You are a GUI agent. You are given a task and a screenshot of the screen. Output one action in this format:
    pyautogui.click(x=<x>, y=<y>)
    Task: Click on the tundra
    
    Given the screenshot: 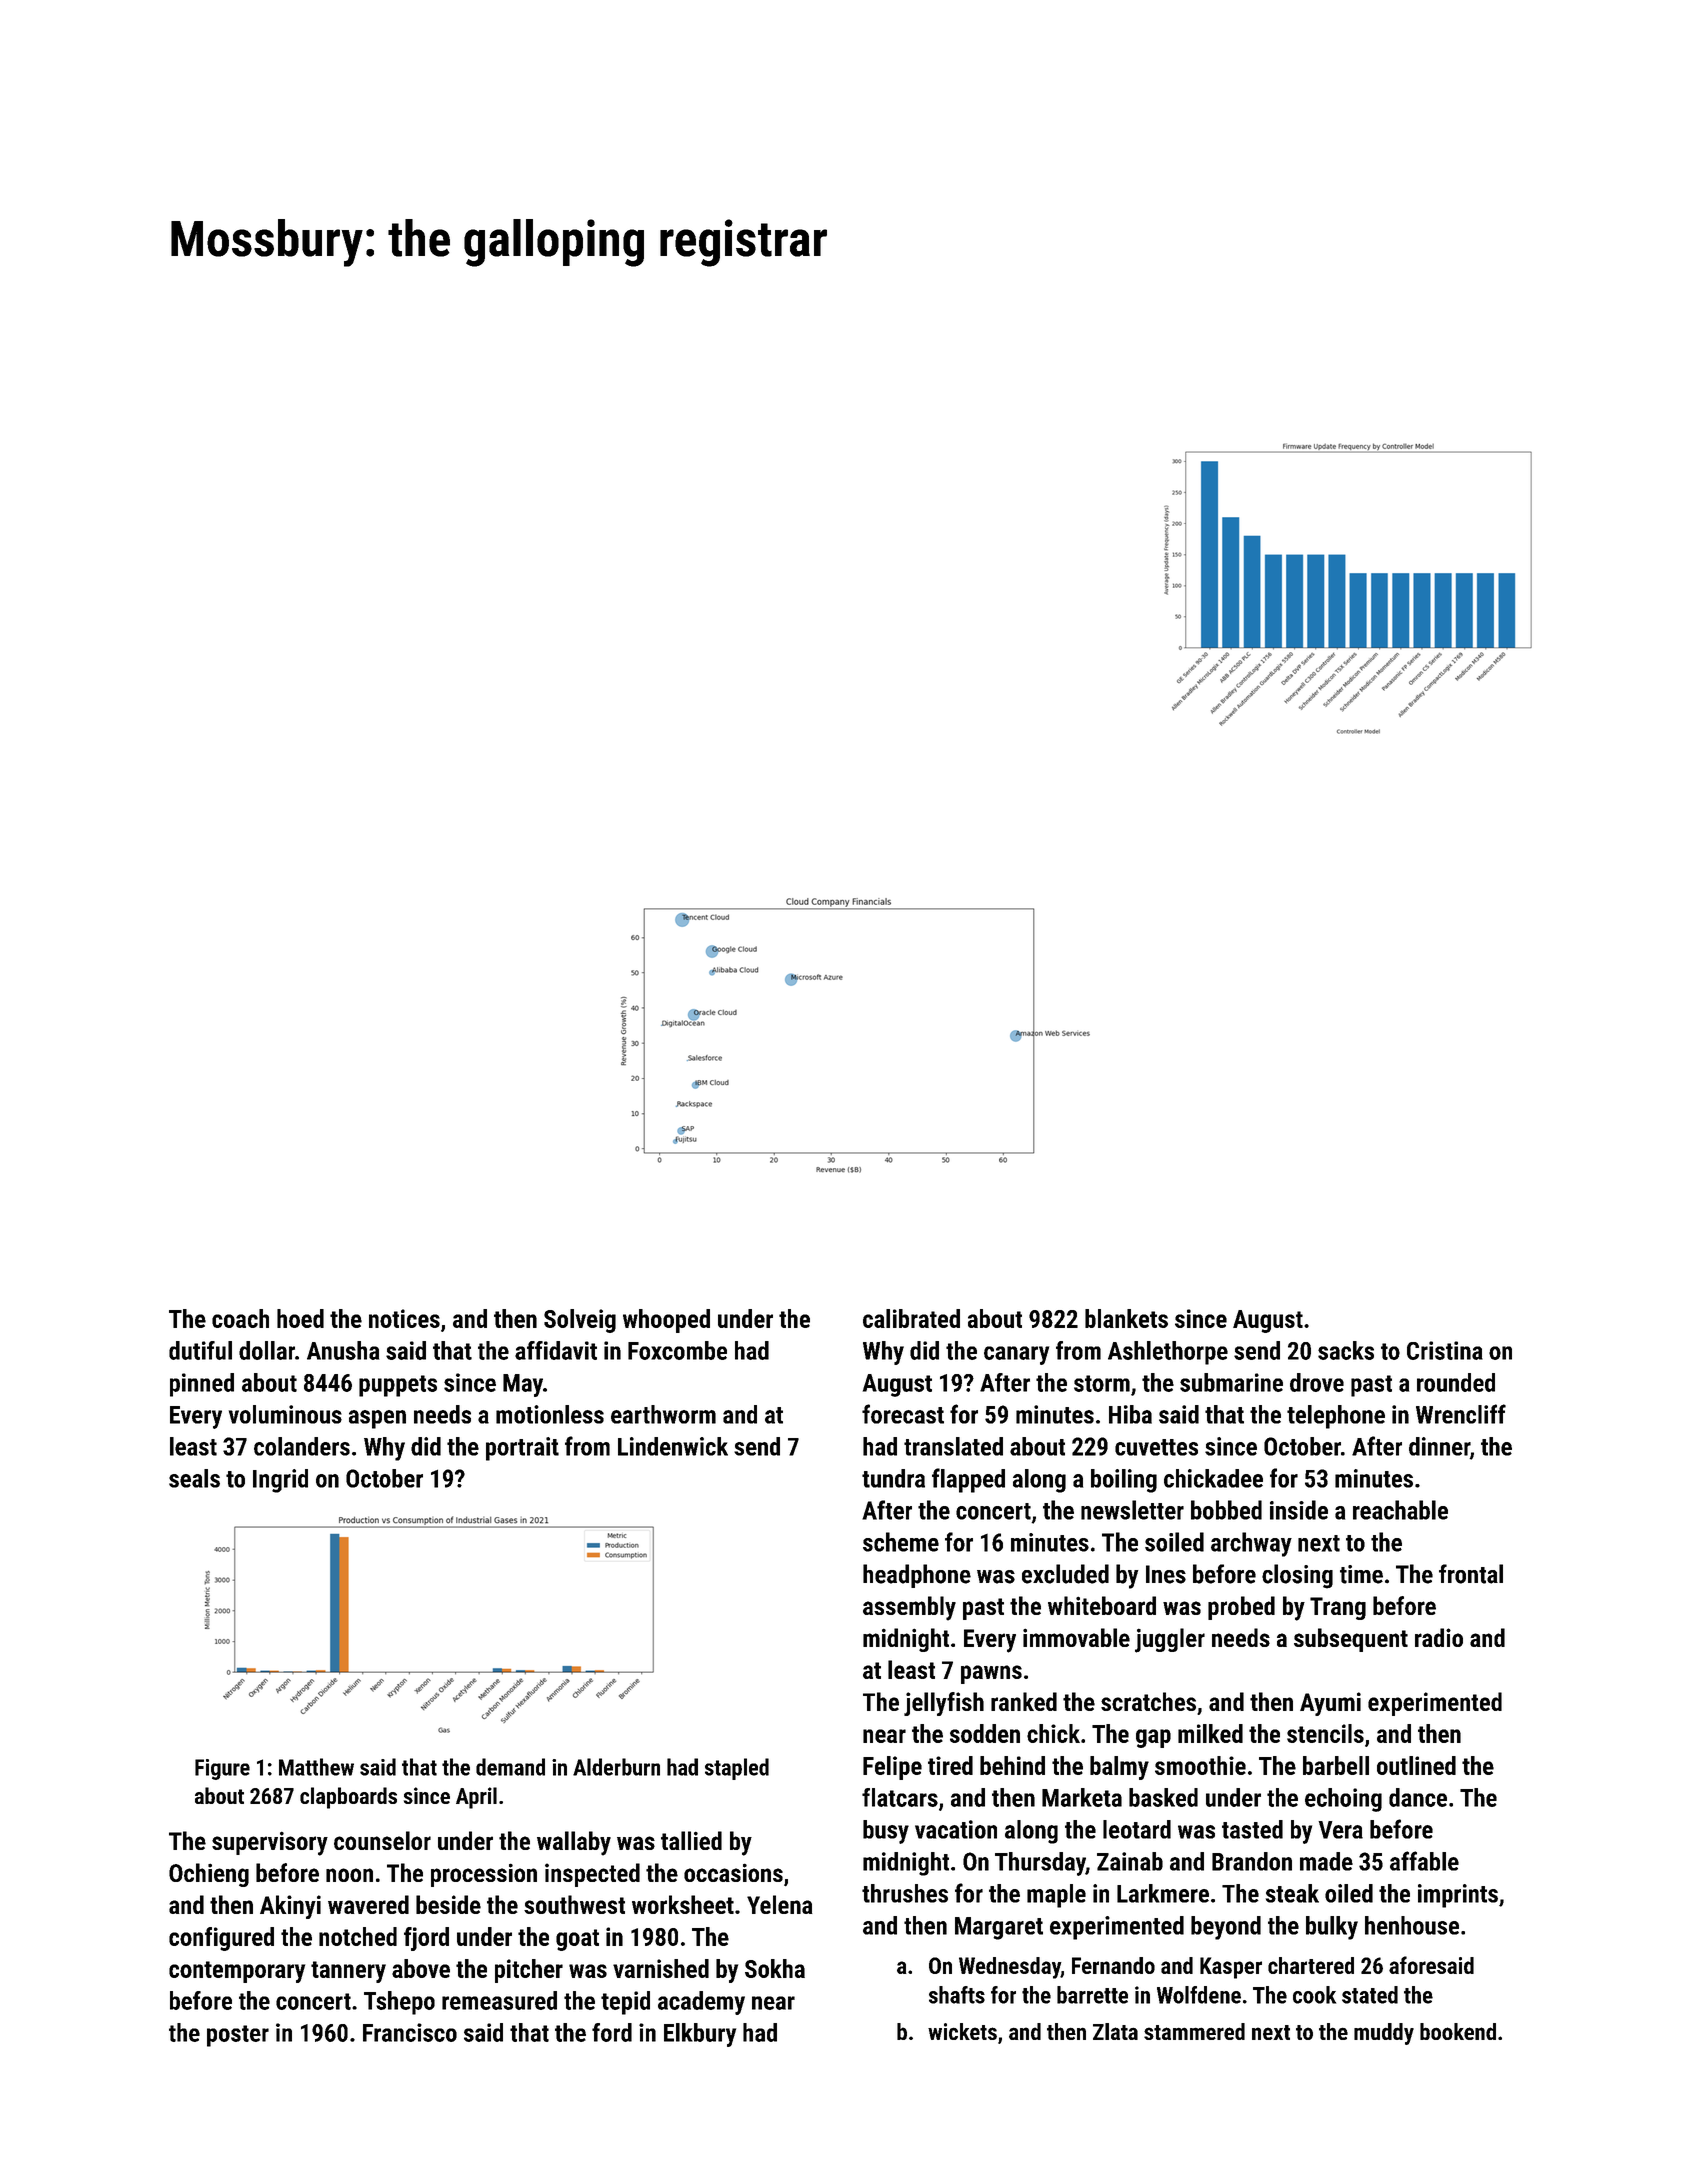 What is the action you would take?
    pyautogui.click(x=893, y=1478)
